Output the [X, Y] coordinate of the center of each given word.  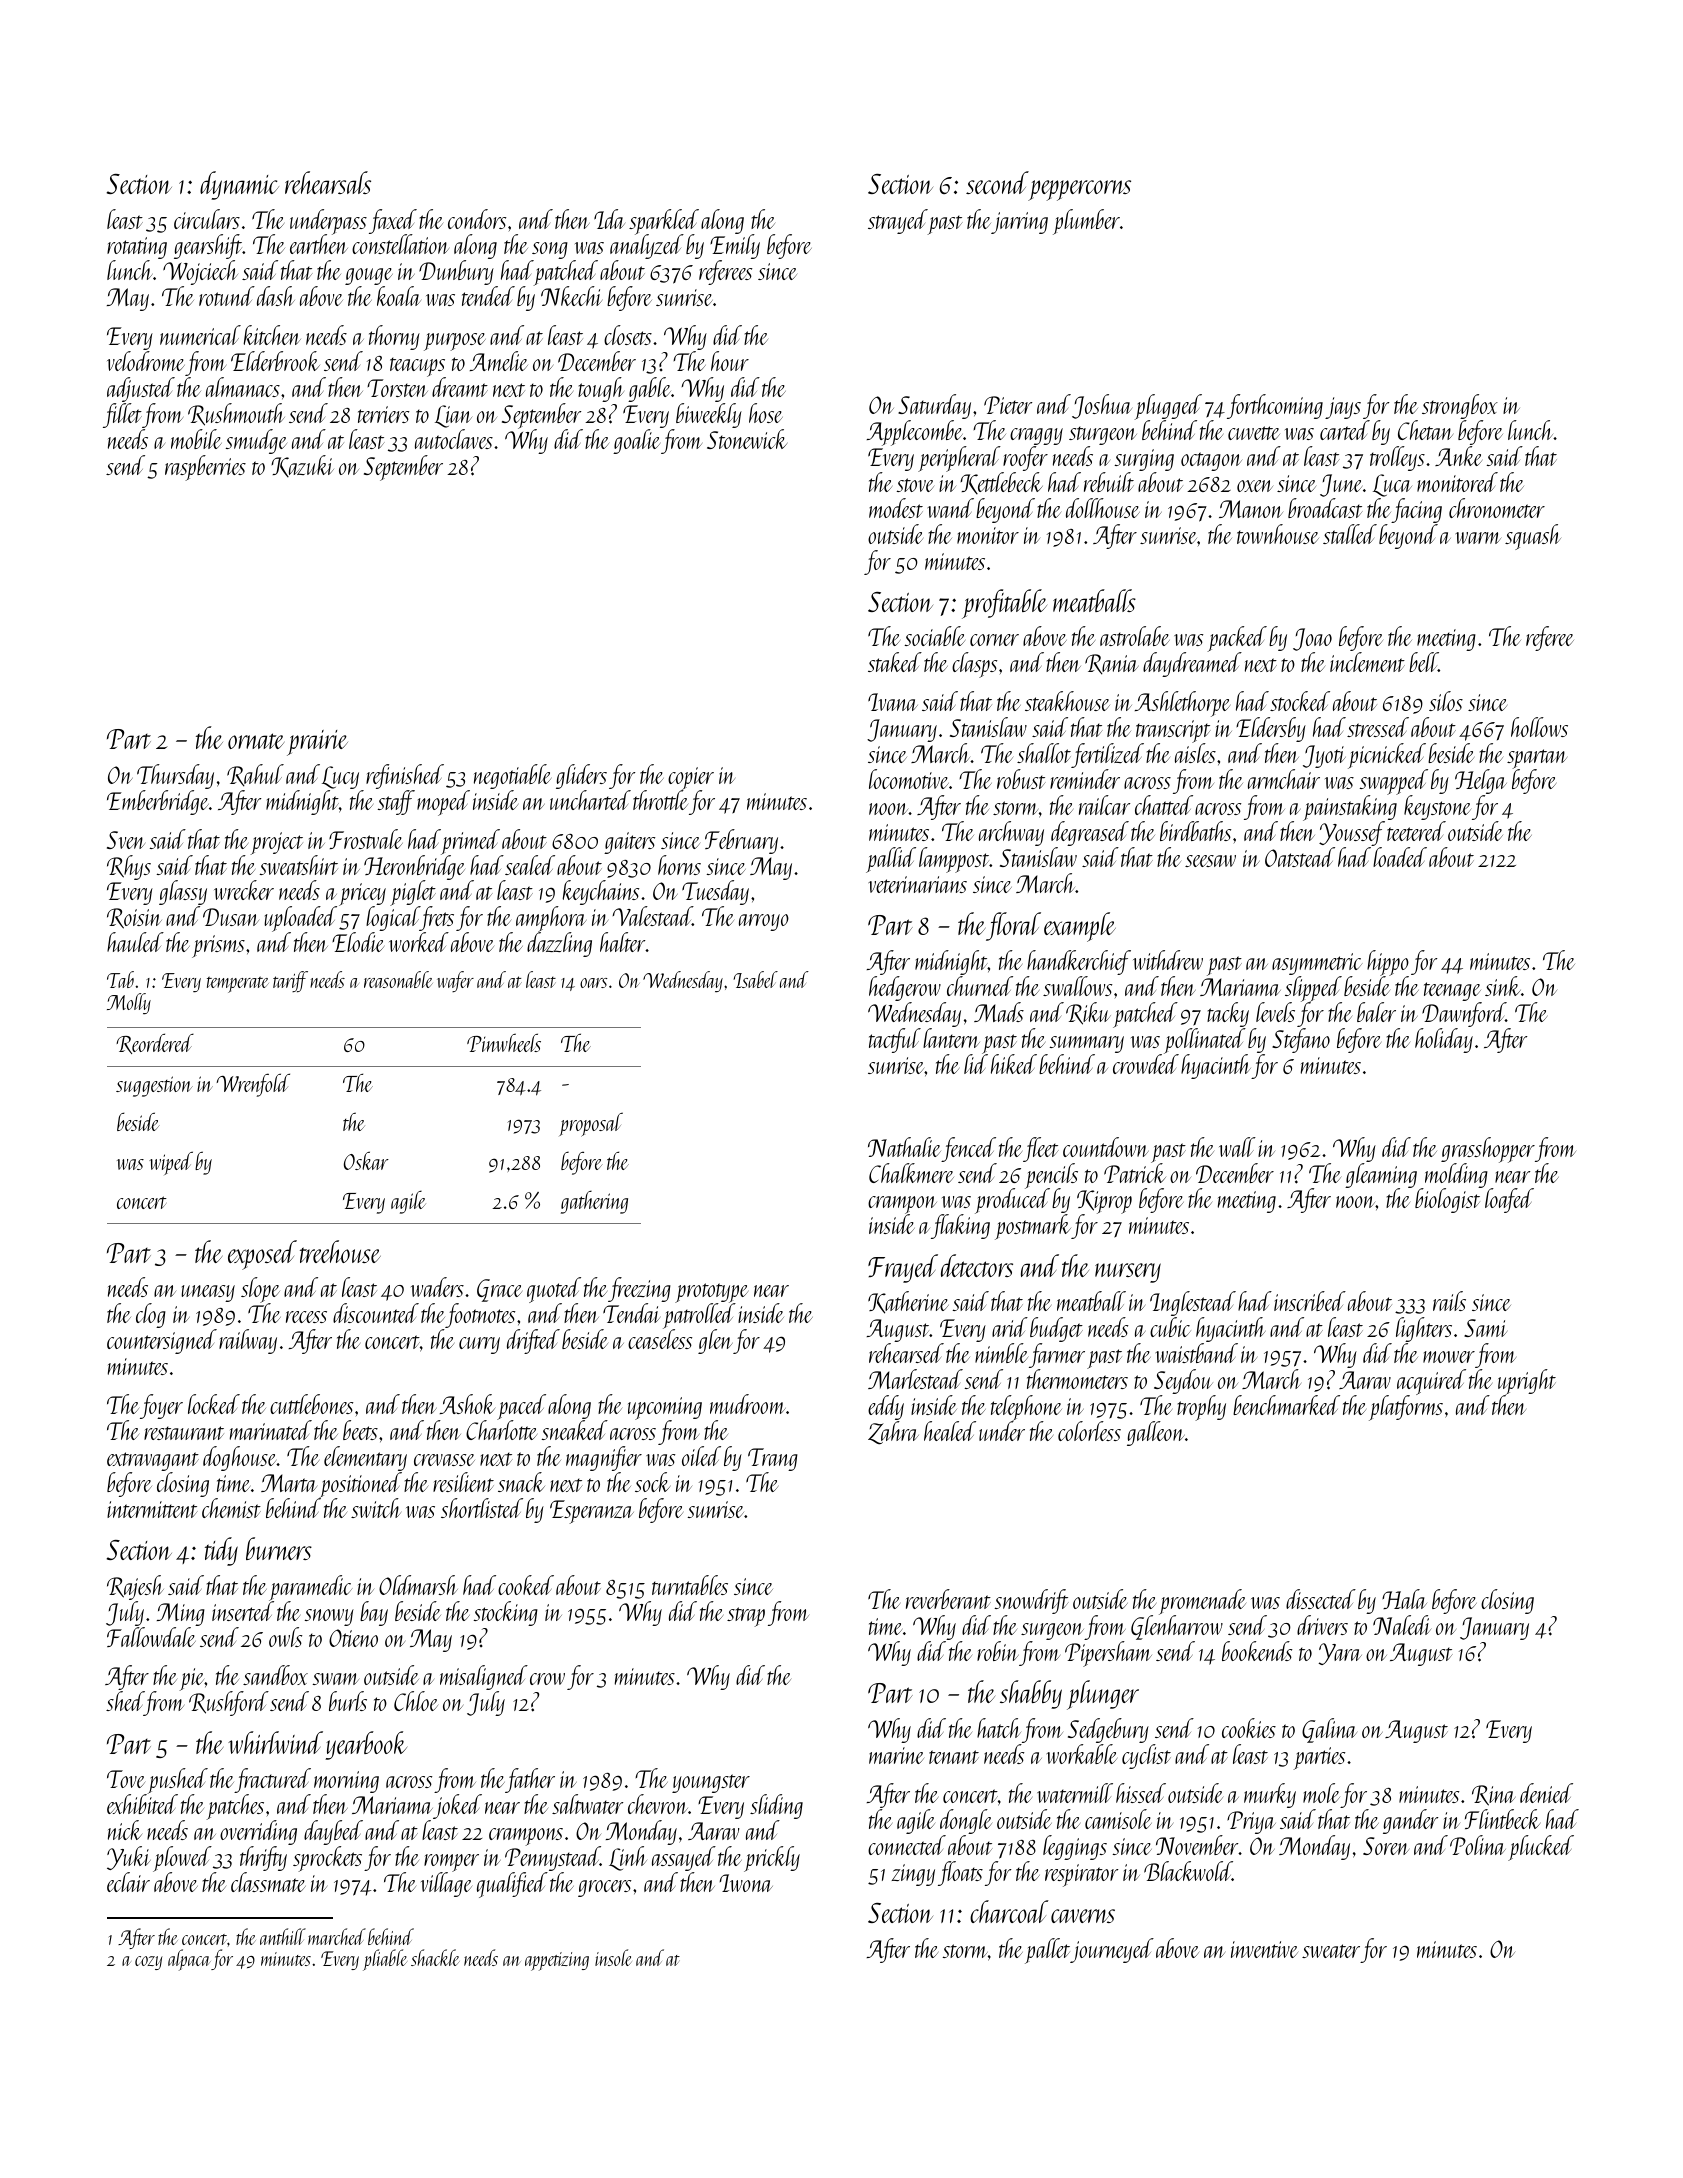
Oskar [366, 1160]
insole [613, 1957]
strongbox [1460, 406]
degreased [1090, 833]
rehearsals [328, 182]
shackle [435, 1957]
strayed [898, 222]
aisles [1195, 753]
